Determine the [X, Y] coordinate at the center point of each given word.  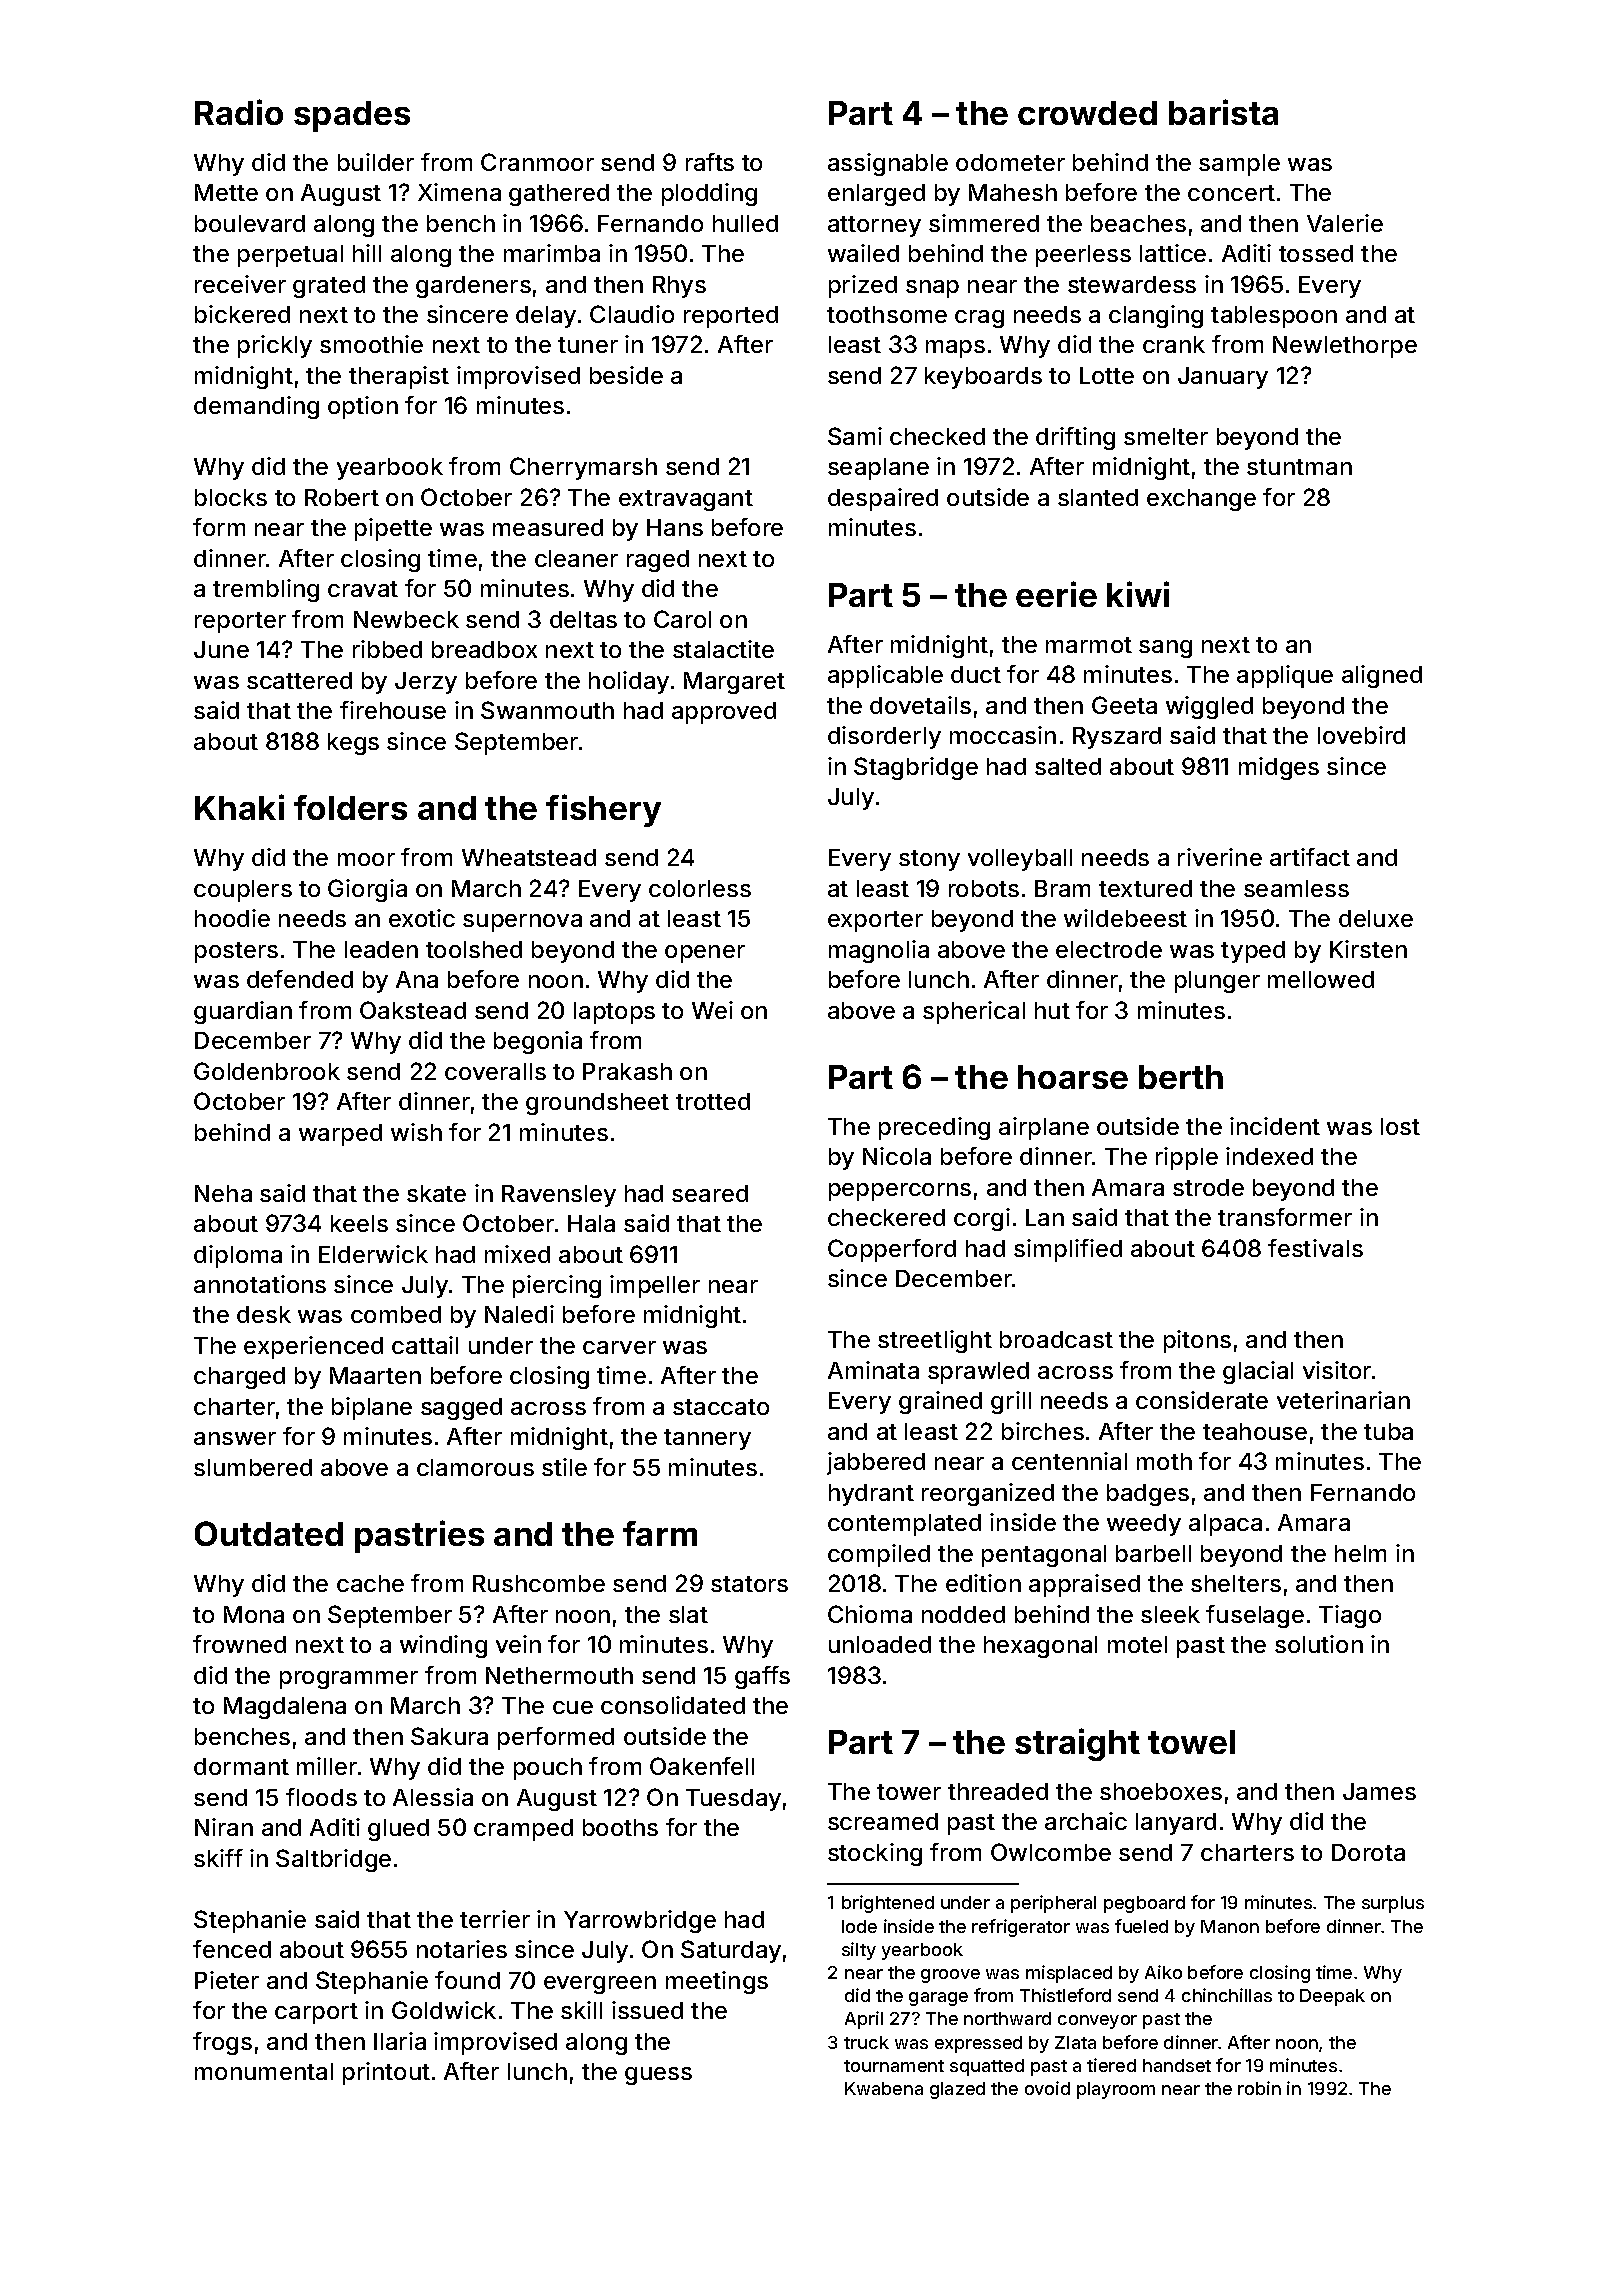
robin [1259, 2088]
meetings [717, 1982]
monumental [264, 2071]
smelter [1166, 436]
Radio [239, 112]
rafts [710, 162]
